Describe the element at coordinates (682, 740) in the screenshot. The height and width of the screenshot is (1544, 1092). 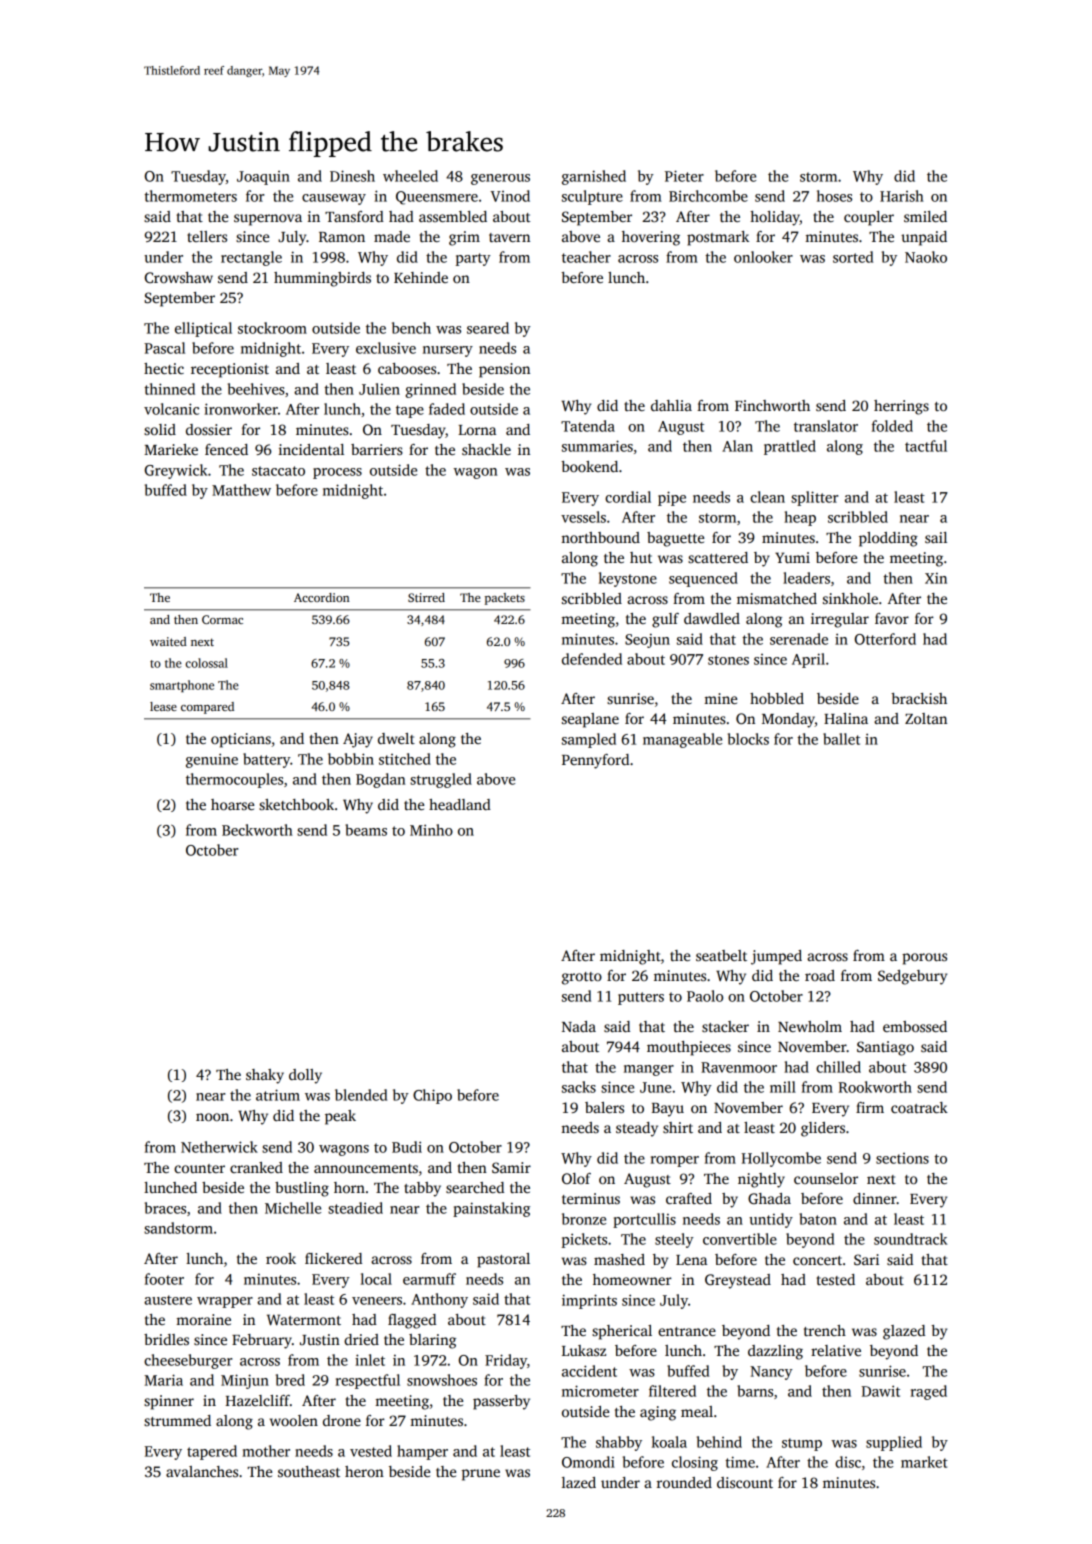
I see `manageable` at that location.
